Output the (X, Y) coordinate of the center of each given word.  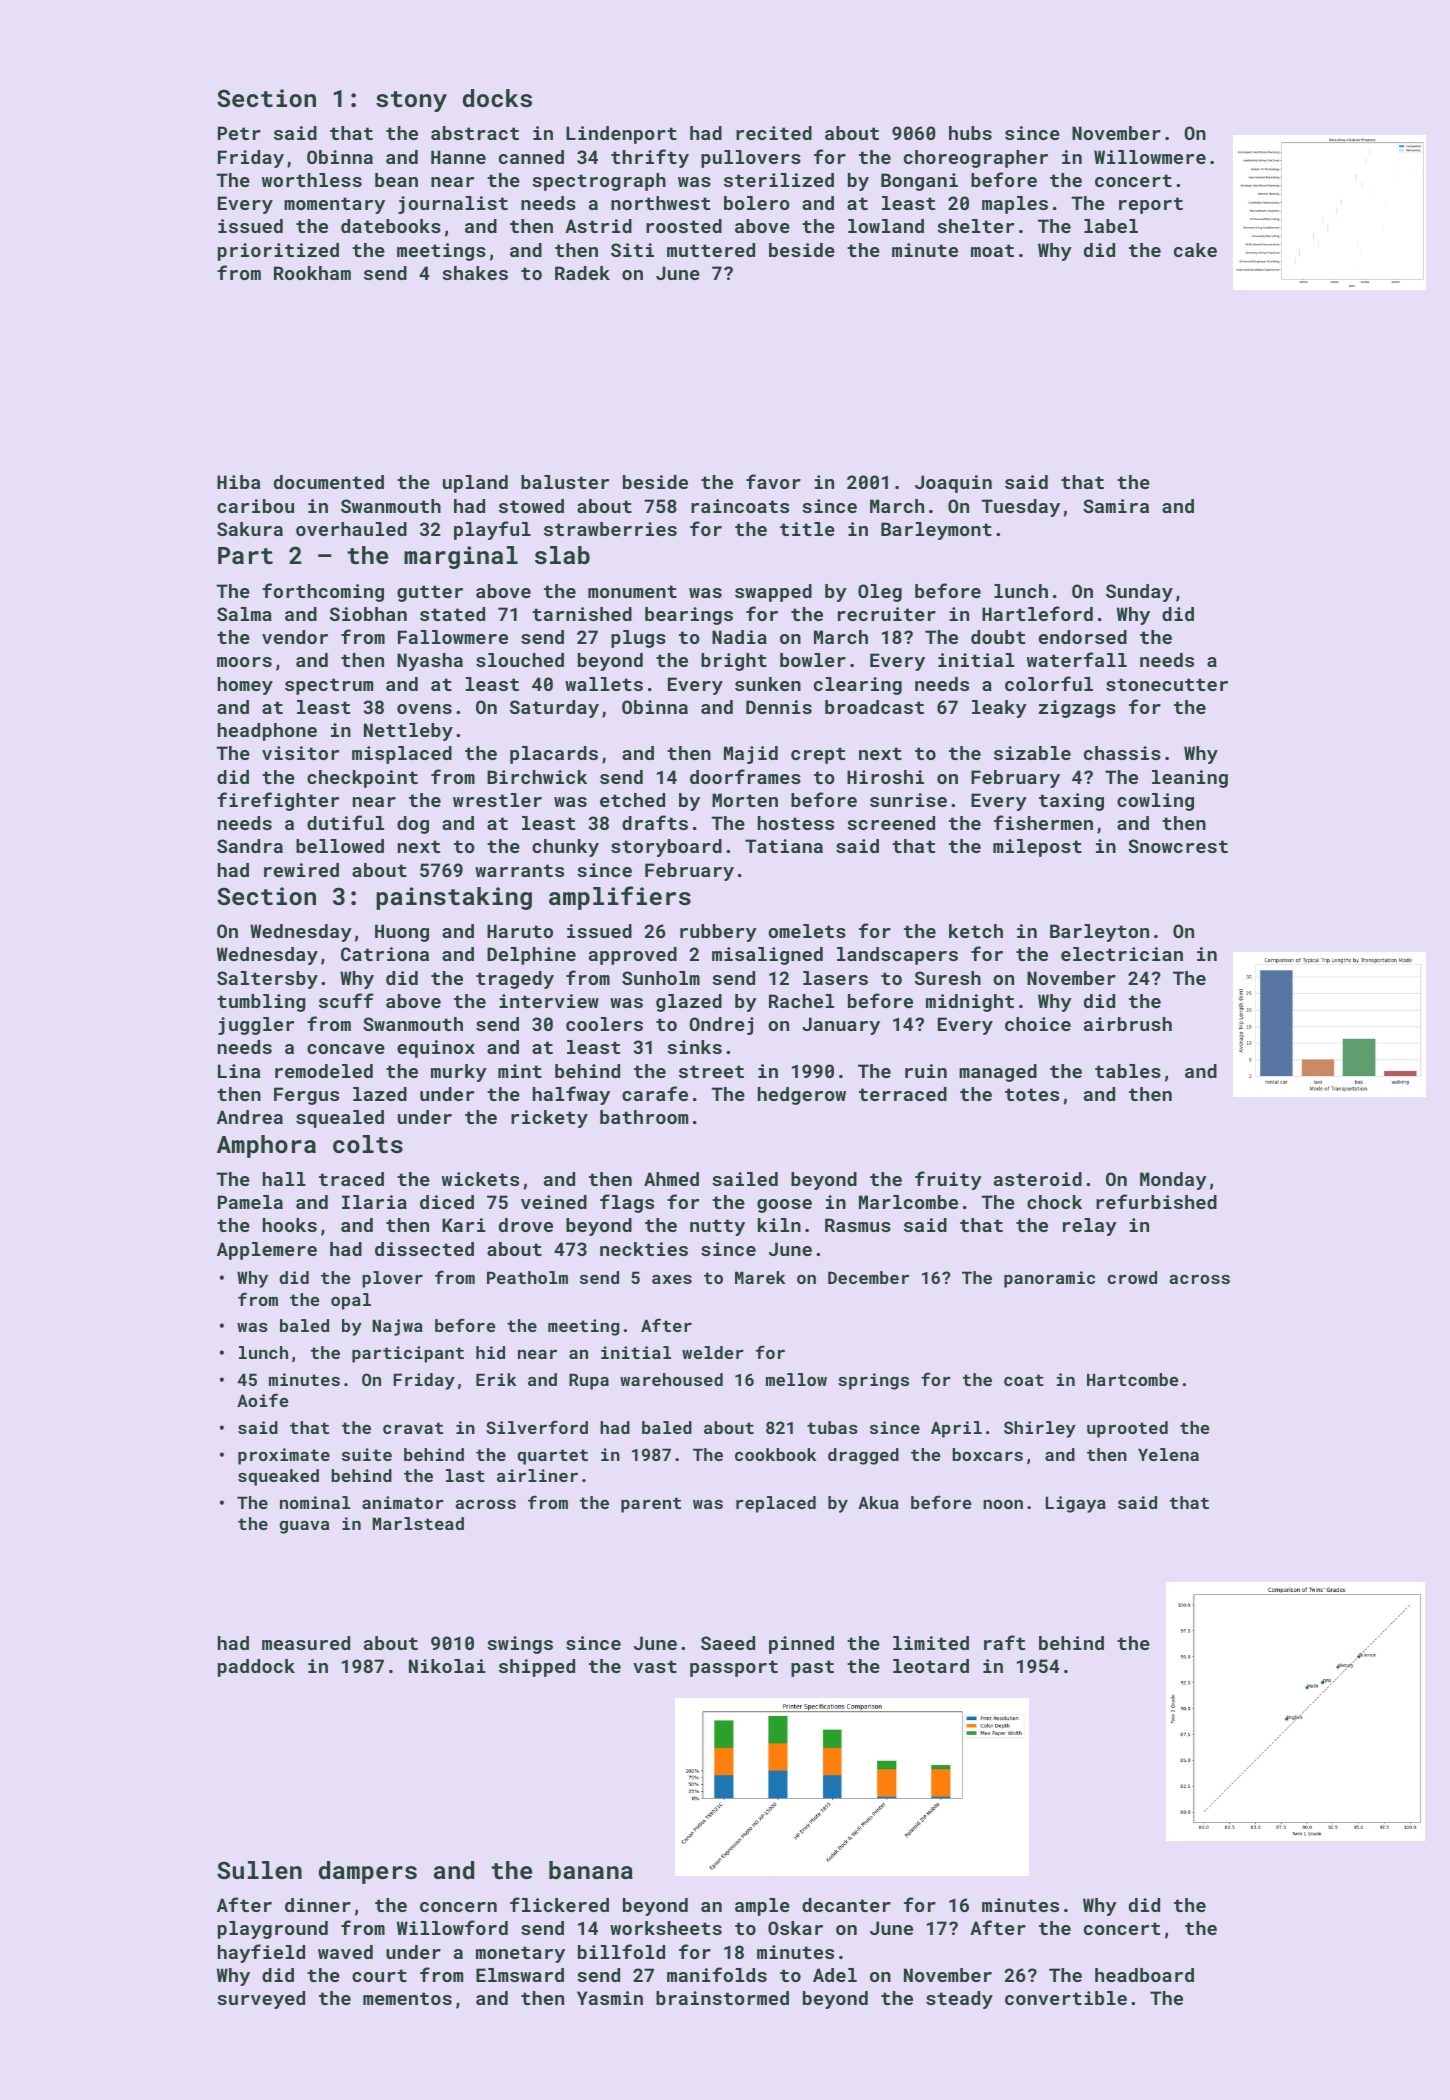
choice (1038, 1024)
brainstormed (722, 1998)
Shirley (1040, 1429)
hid (490, 1352)
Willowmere (1150, 157)
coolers (604, 1024)
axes (672, 1279)
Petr (239, 133)
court (379, 1975)
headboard (1144, 1975)
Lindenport (621, 135)
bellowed (340, 846)
